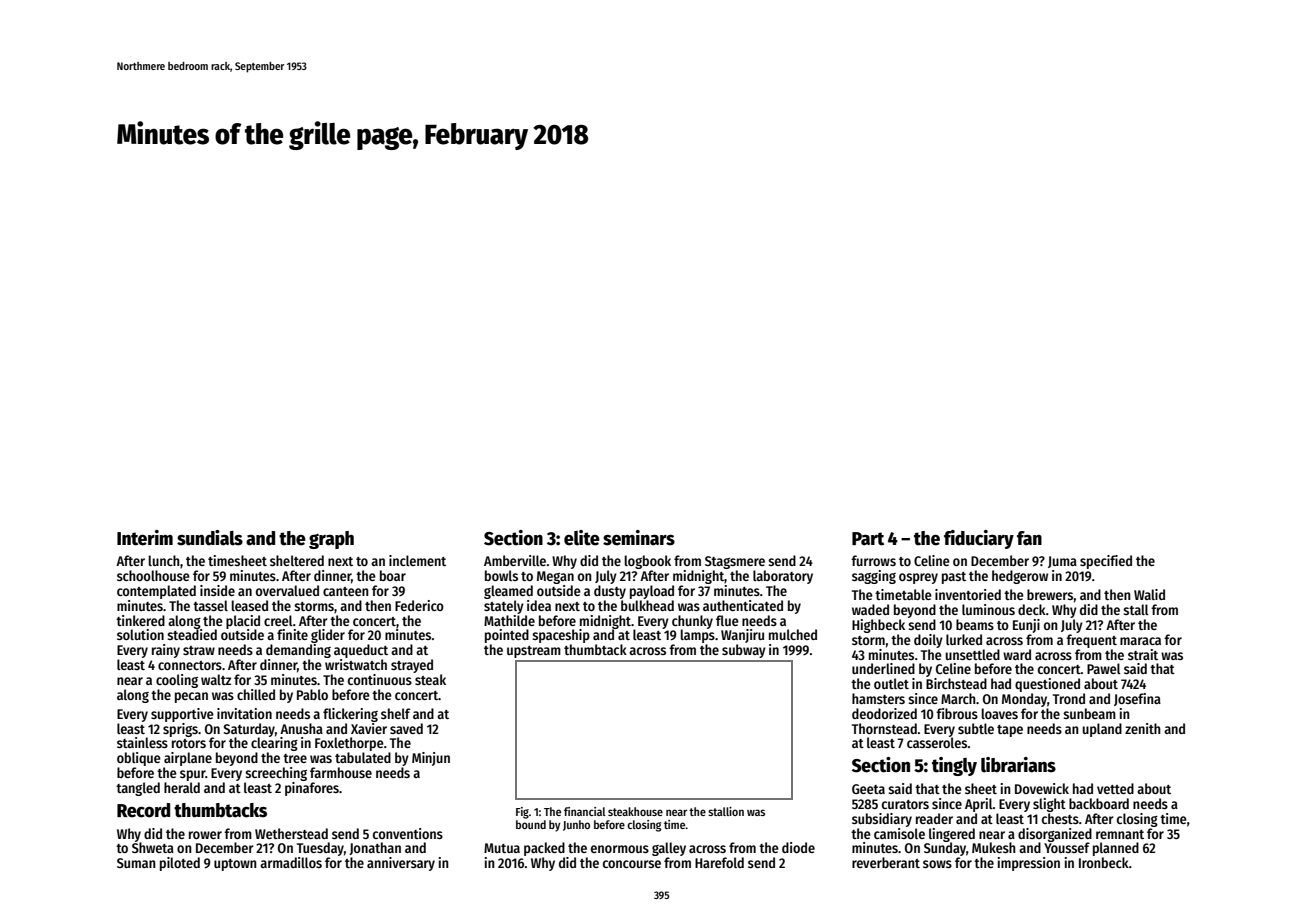 This image has width=1308, height=924. Describe the element at coordinates (868, 789) in the image. I see `Geeta` at that location.
